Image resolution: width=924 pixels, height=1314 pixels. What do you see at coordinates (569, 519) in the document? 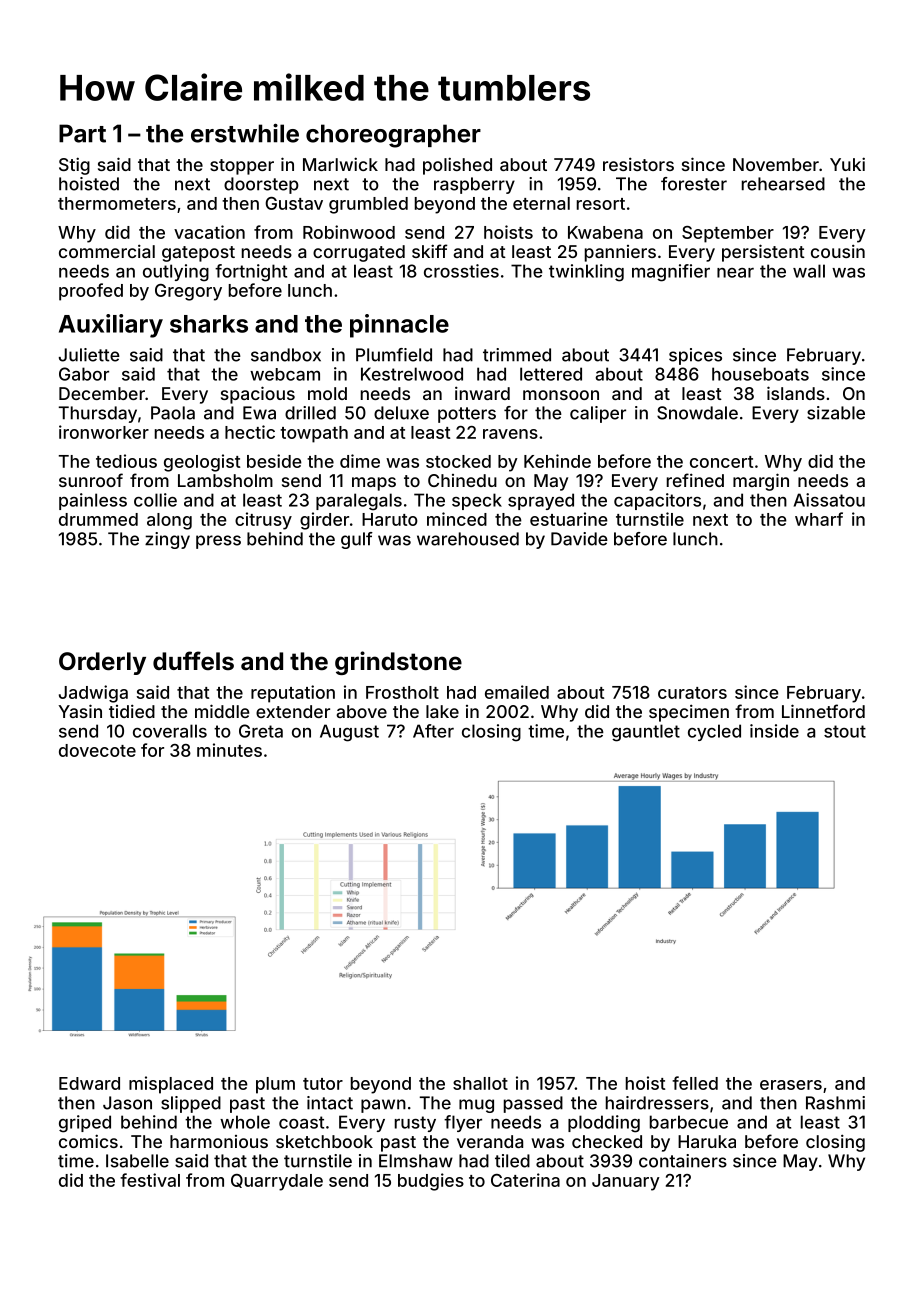
I see `estuarine` at bounding box center [569, 519].
